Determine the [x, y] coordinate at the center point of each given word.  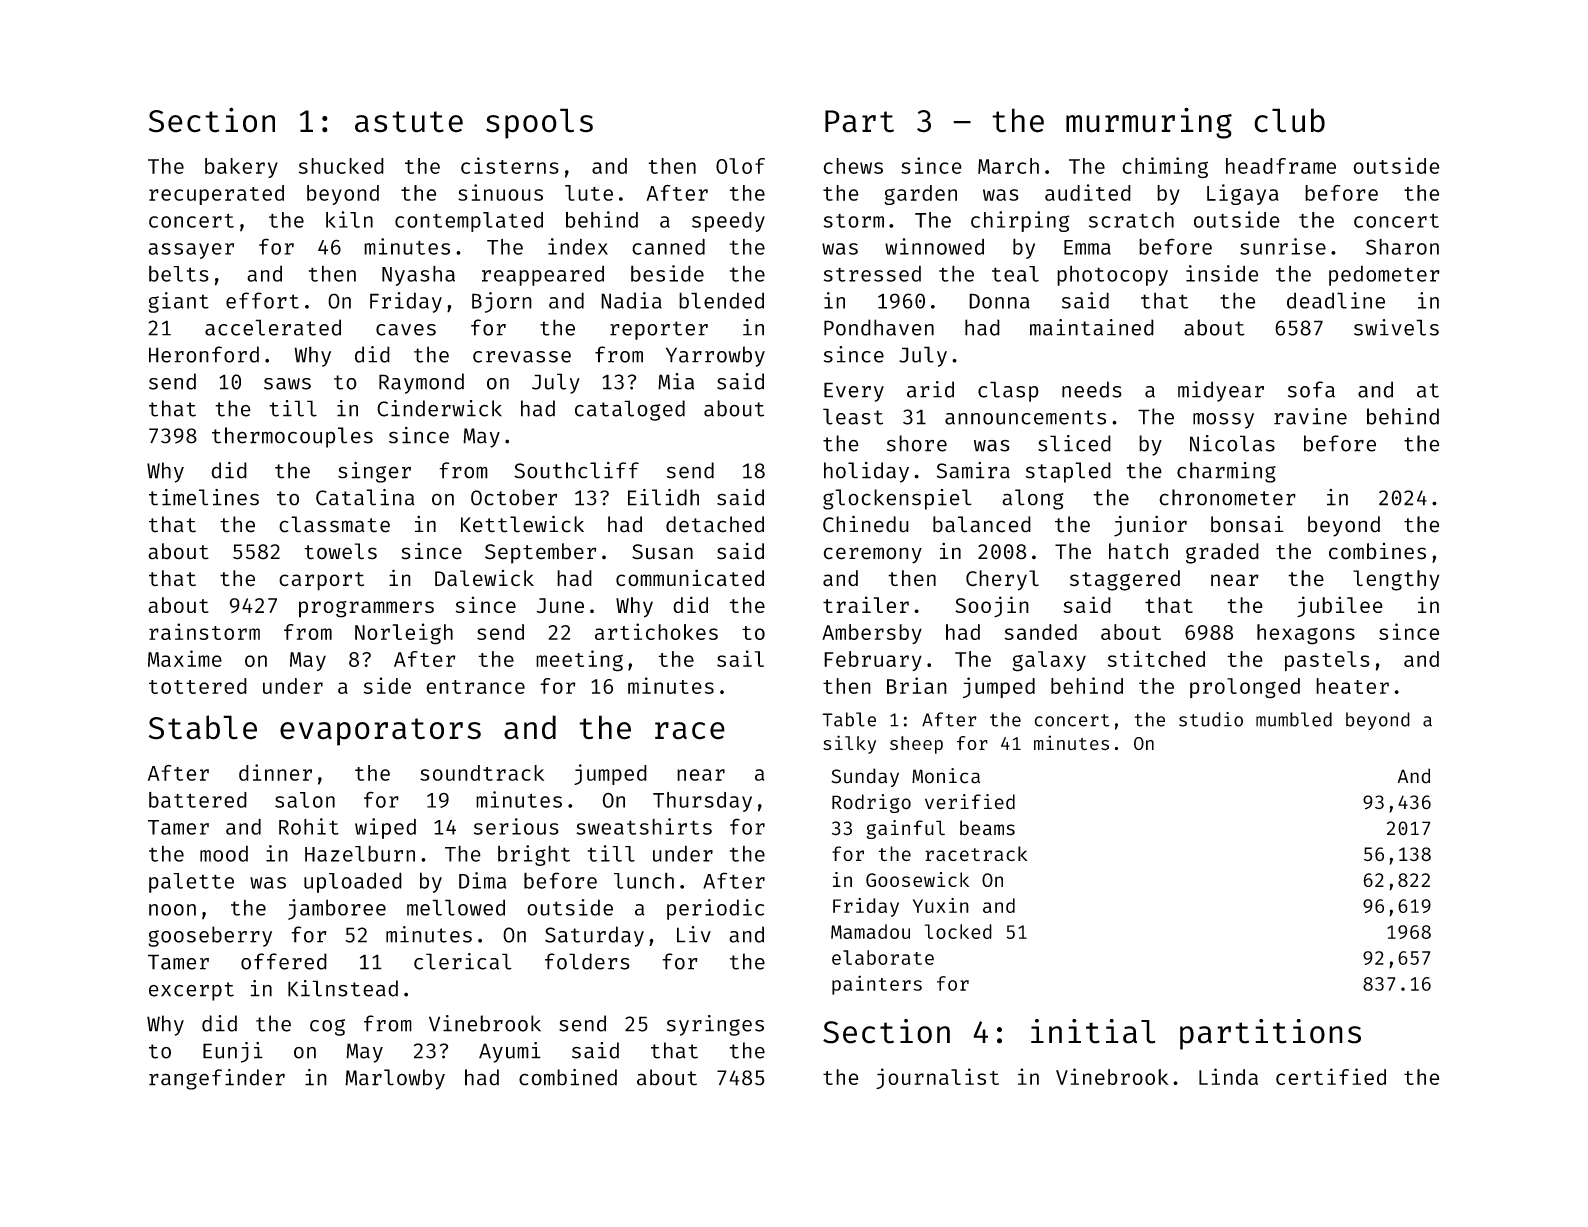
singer [374, 472]
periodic [715, 909]
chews [853, 166]
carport [321, 581]
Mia [676, 381]
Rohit [309, 826]
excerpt [191, 991]
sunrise [1283, 246]
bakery [241, 168]
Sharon [1402, 247]
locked [958, 931]
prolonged [1245, 688]
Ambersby [872, 634]
